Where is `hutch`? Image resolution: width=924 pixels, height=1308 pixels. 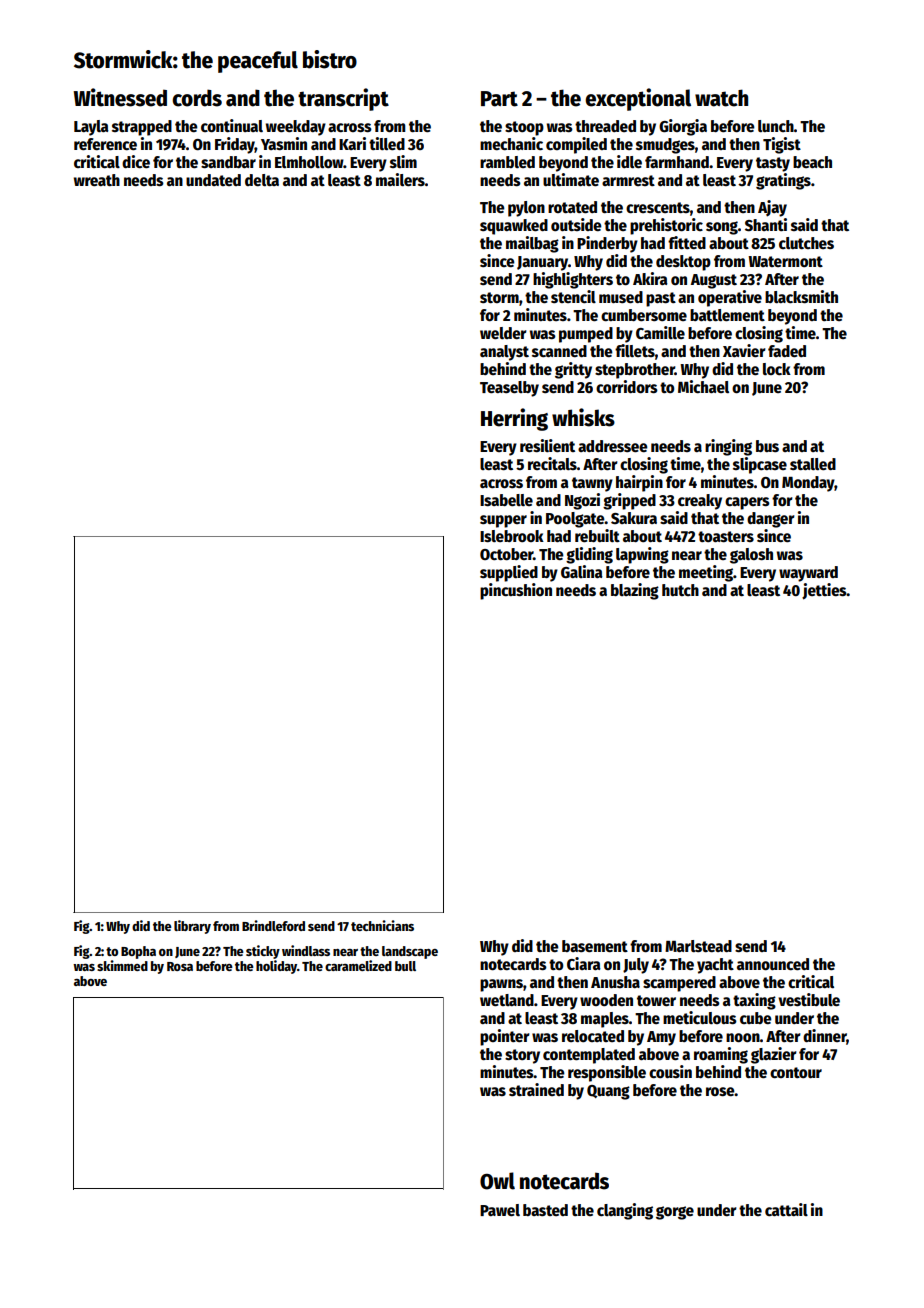
hutch is located at coordinates (680, 590).
